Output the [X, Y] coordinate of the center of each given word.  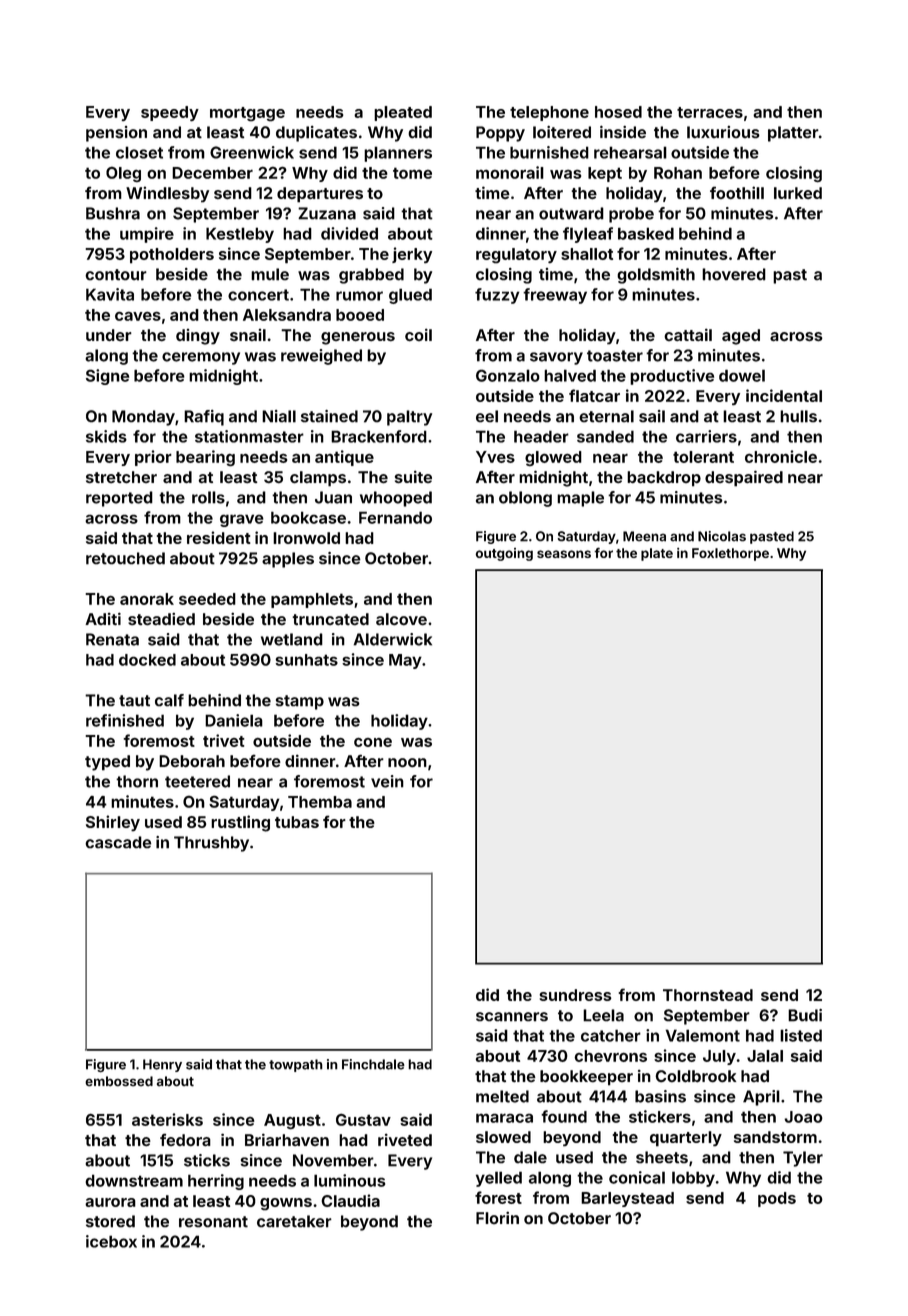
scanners [512, 1017]
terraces [710, 112]
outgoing [504, 554]
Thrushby [211, 844]
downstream [134, 1180]
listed [801, 1035]
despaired [744, 478]
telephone [549, 113]
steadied [161, 619]
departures [320, 195]
